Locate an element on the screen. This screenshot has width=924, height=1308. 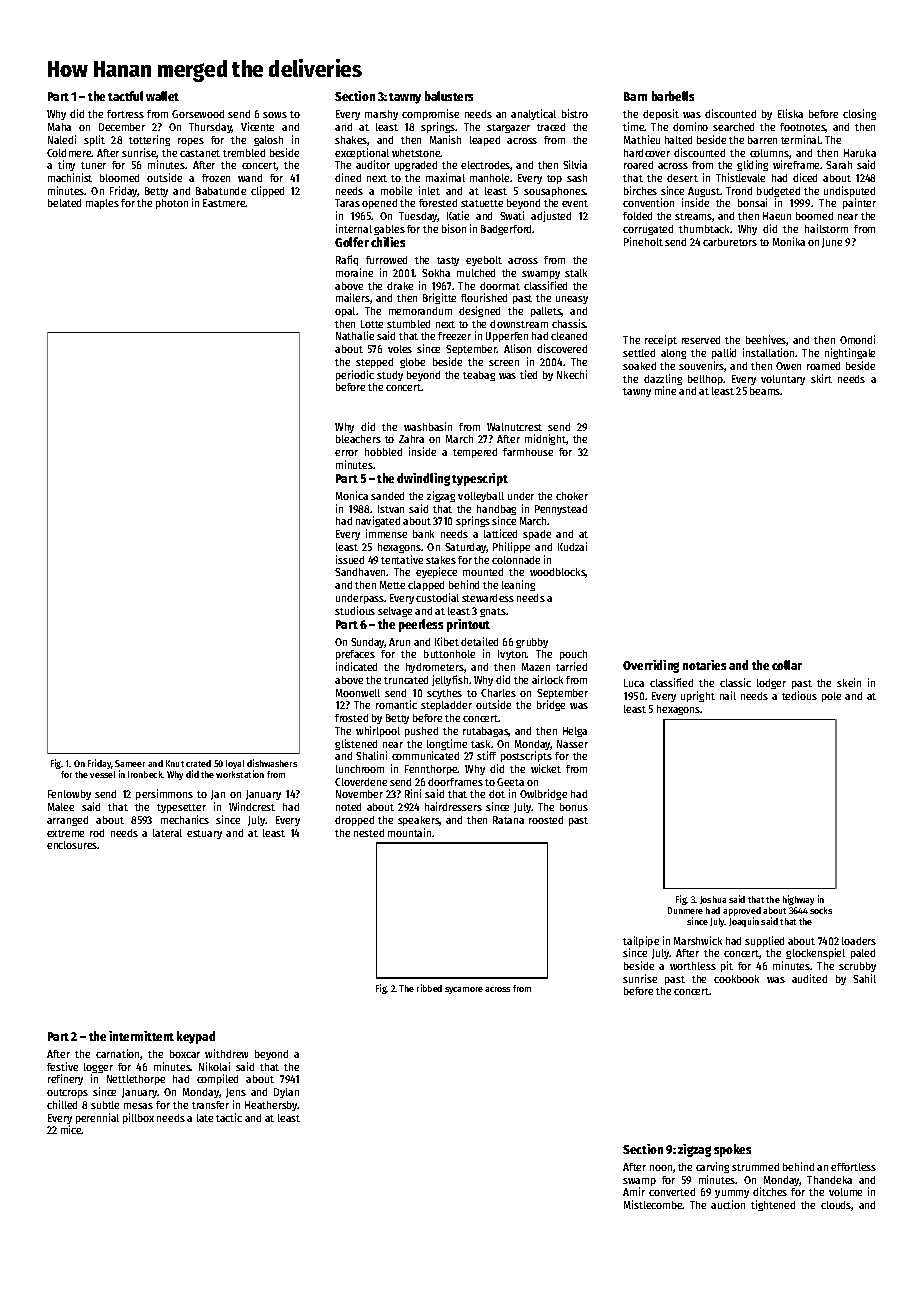
skein is located at coordinates (849, 682).
